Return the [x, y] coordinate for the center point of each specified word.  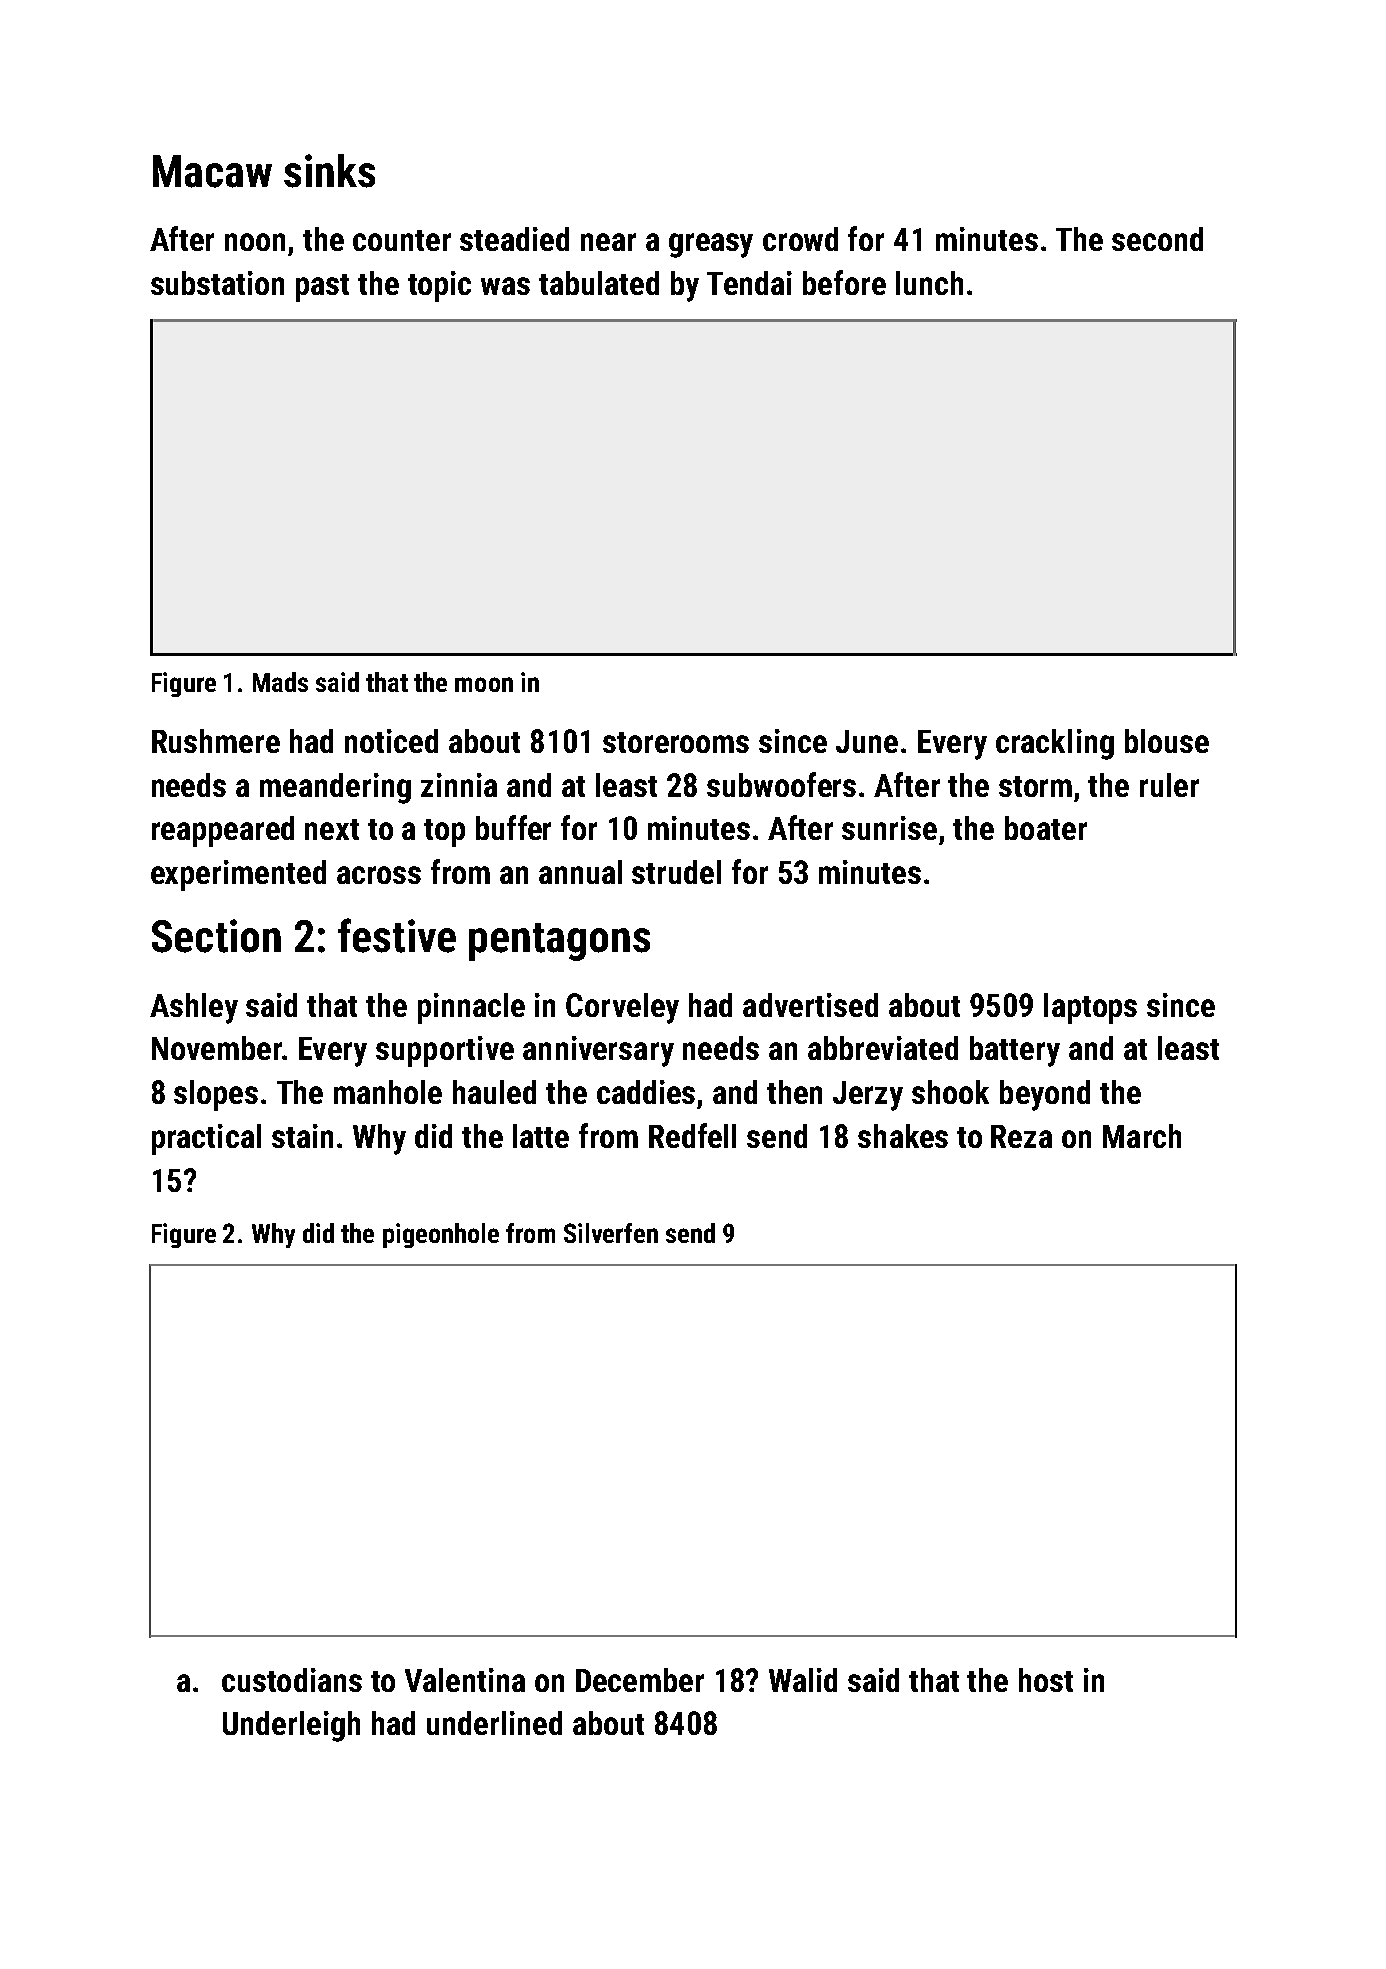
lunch [929, 283]
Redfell [692, 1135]
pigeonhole [441, 1235]
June [867, 741]
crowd [800, 239]
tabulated [599, 283]
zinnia [459, 785]
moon [484, 684]
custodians [292, 1680]
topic [439, 286]
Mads [280, 682]
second [1157, 239]
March [1142, 1136]
